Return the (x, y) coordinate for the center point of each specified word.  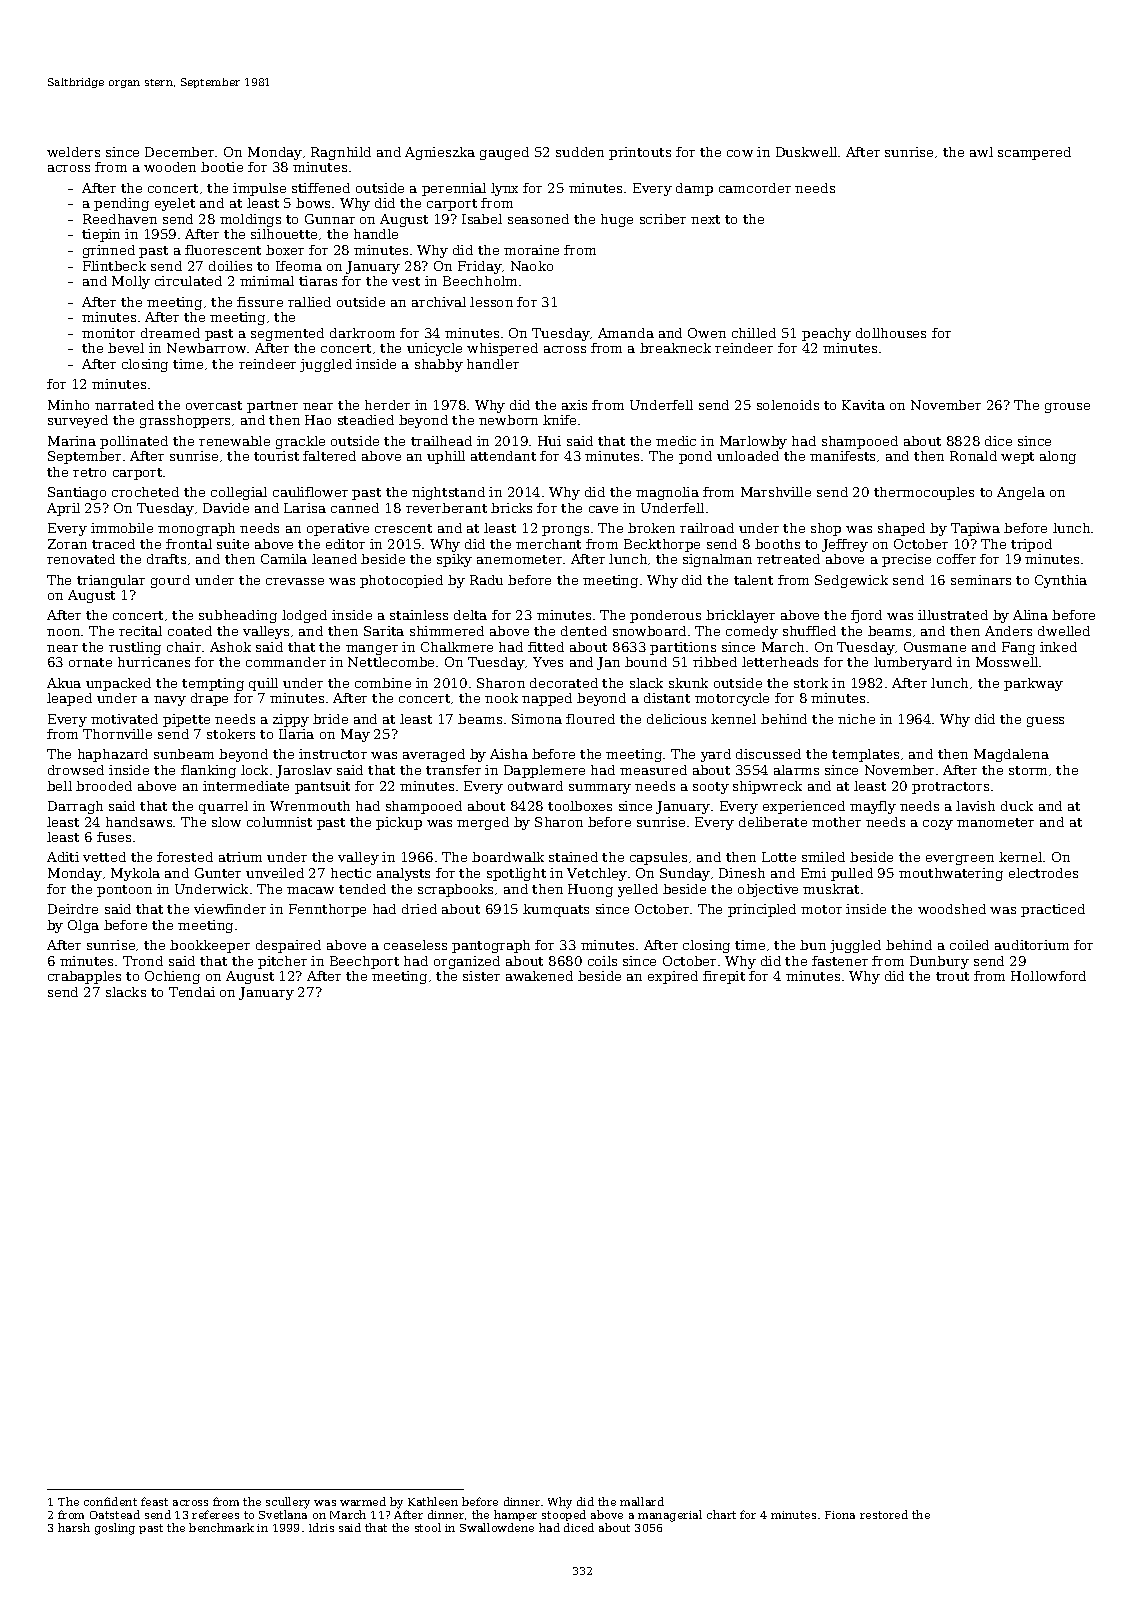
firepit (724, 977)
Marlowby (753, 442)
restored (884, 1514)
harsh (74, 1527)
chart (721, 1514)
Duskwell (806, 152)
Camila (284, 559)
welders (73, 152)
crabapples (84, 977)
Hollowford (1048, 976)
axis (574, 405)
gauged (504, 153)
